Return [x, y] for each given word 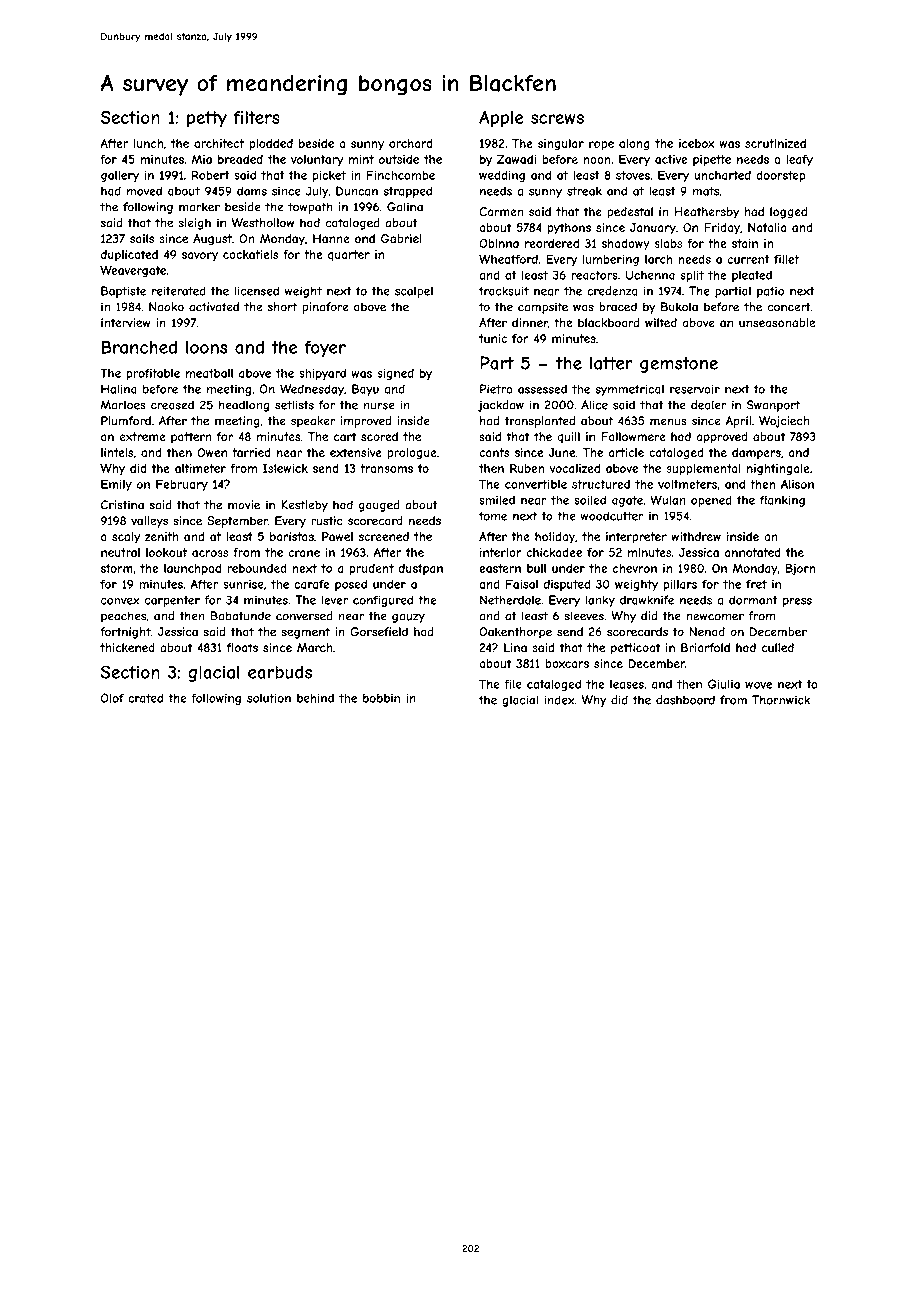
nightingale [778, 469]
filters [256, 117]
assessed [542, 389]
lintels [117, 452]
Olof [112, 698]
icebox [697, 143]
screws [557, 119]
